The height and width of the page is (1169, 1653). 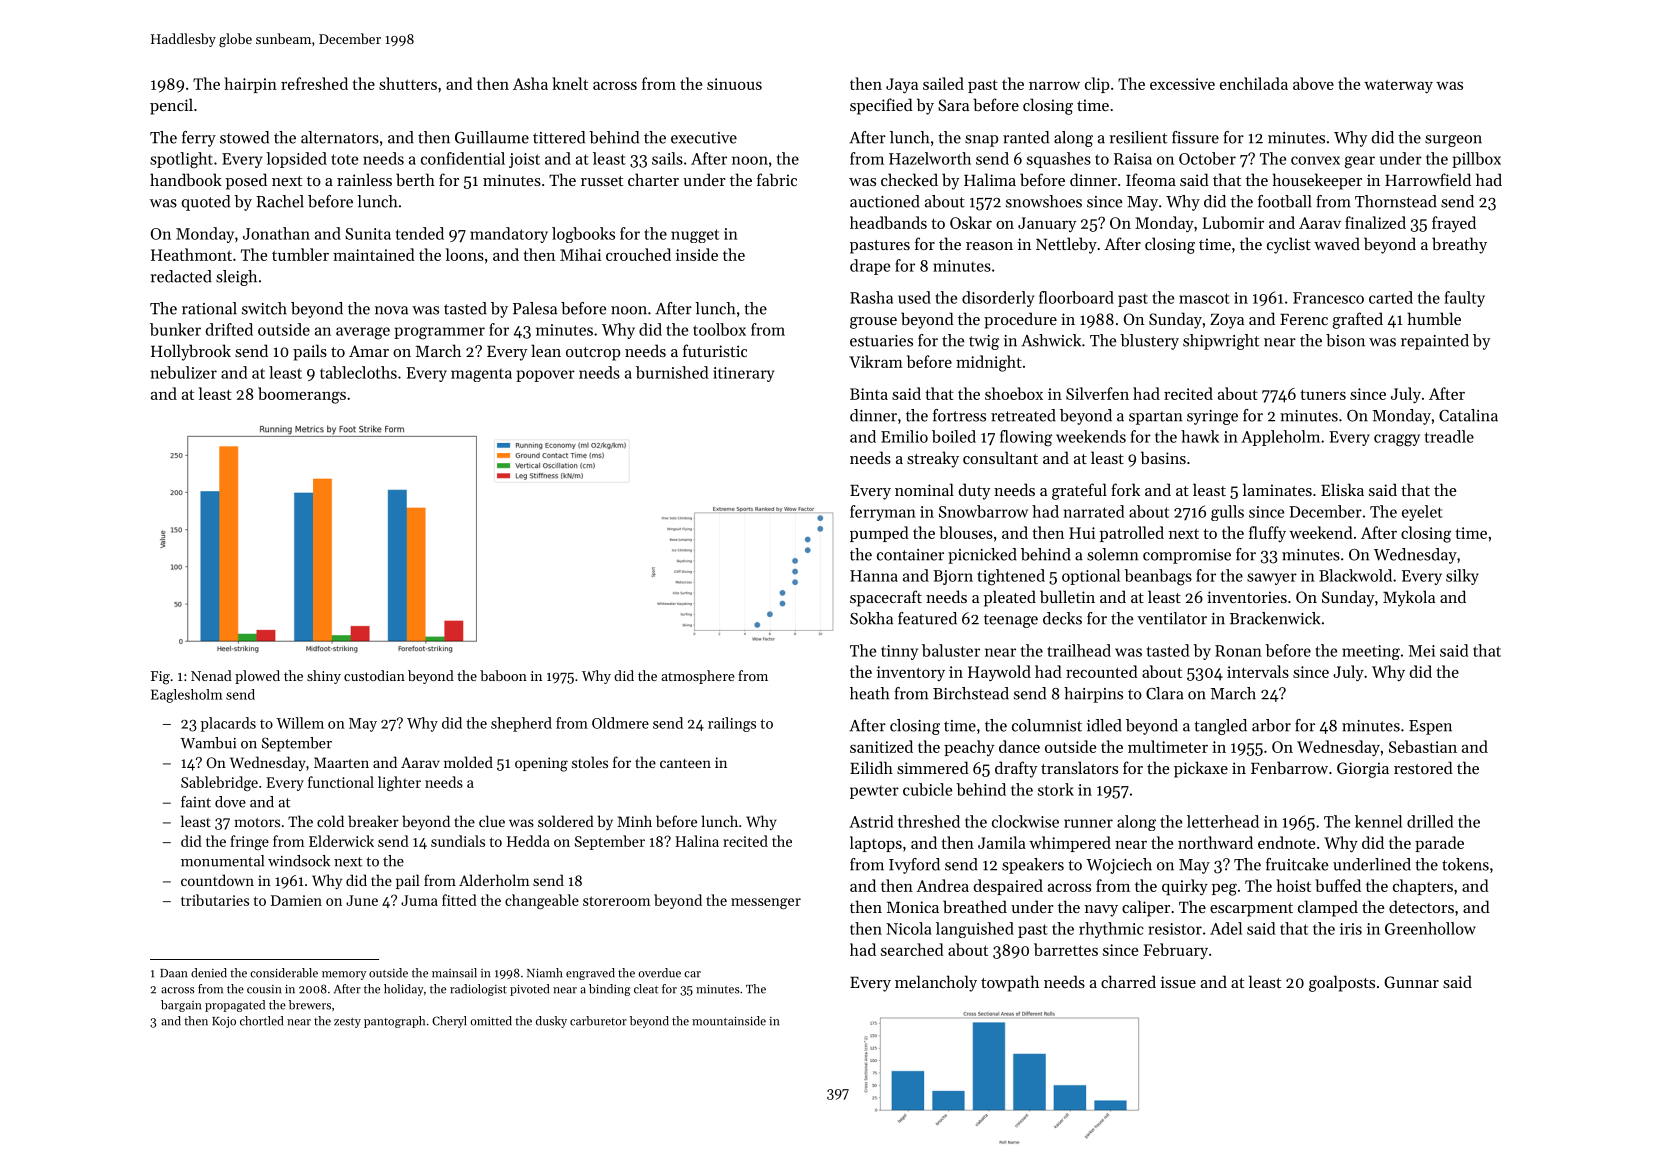 I want to click on Jaya, so click(x=902, y=85).
